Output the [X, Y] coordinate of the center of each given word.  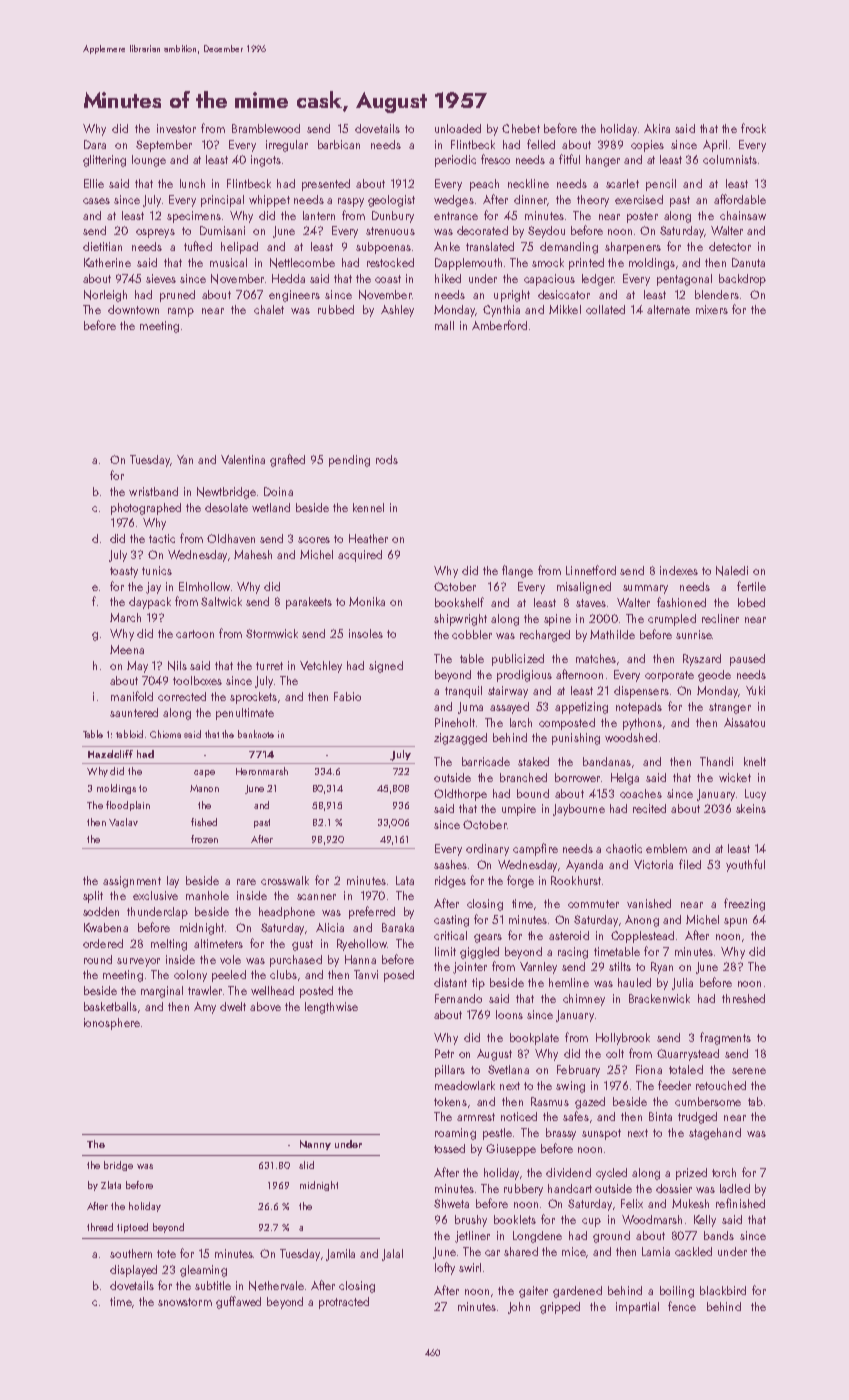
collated [605, 309]
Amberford [499, 325]
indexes [679, 570]
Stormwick [272, 633]
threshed [743, 998]
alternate [668, 309]
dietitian [102, 246]
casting [451, 921]
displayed [133, 1271]
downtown [133, 309]
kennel [368, 507]
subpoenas [383, 248]
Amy [205, 1008]
